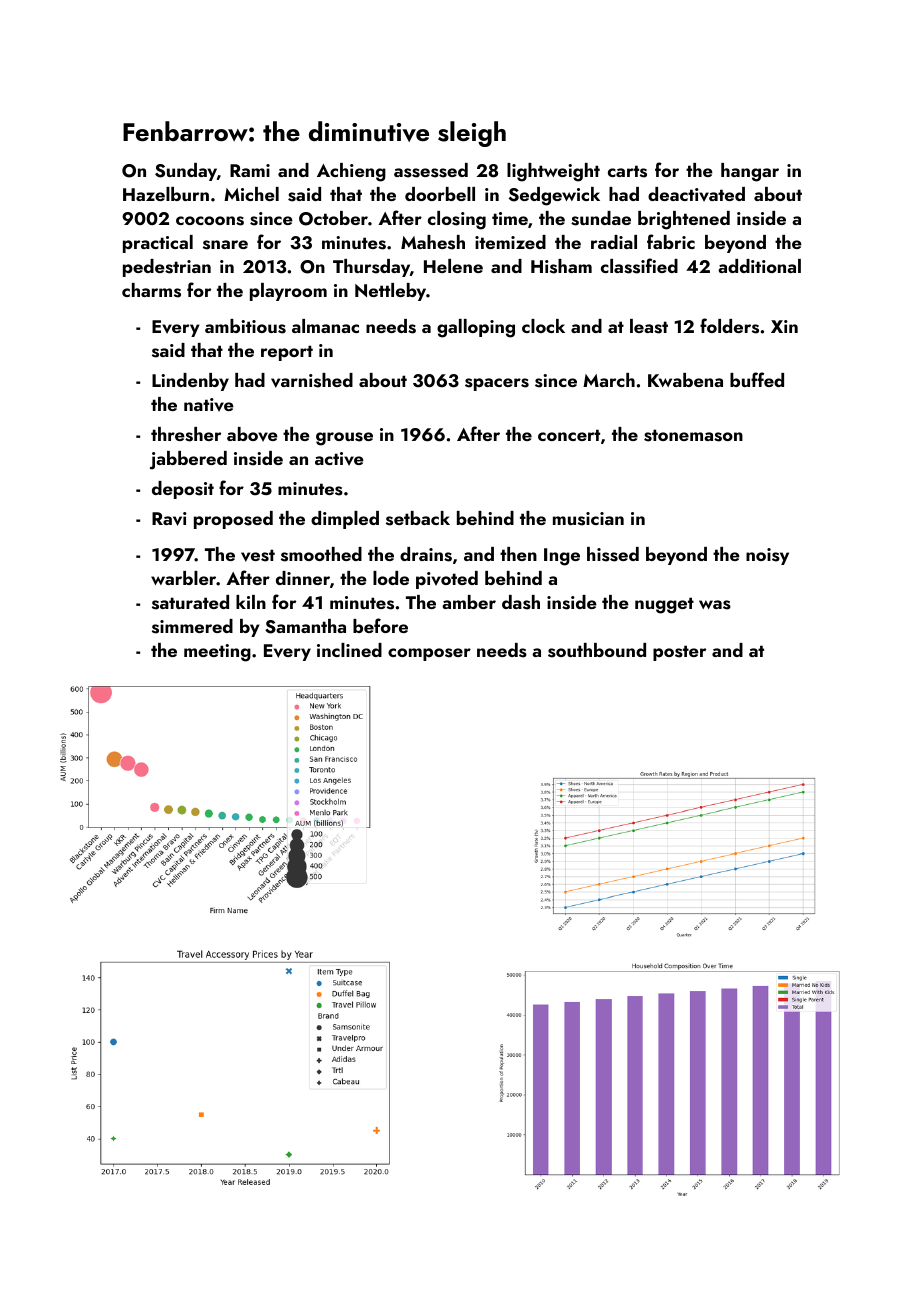 The image size is (924, 1311). I want to click on Rami, so click(250, 170).
